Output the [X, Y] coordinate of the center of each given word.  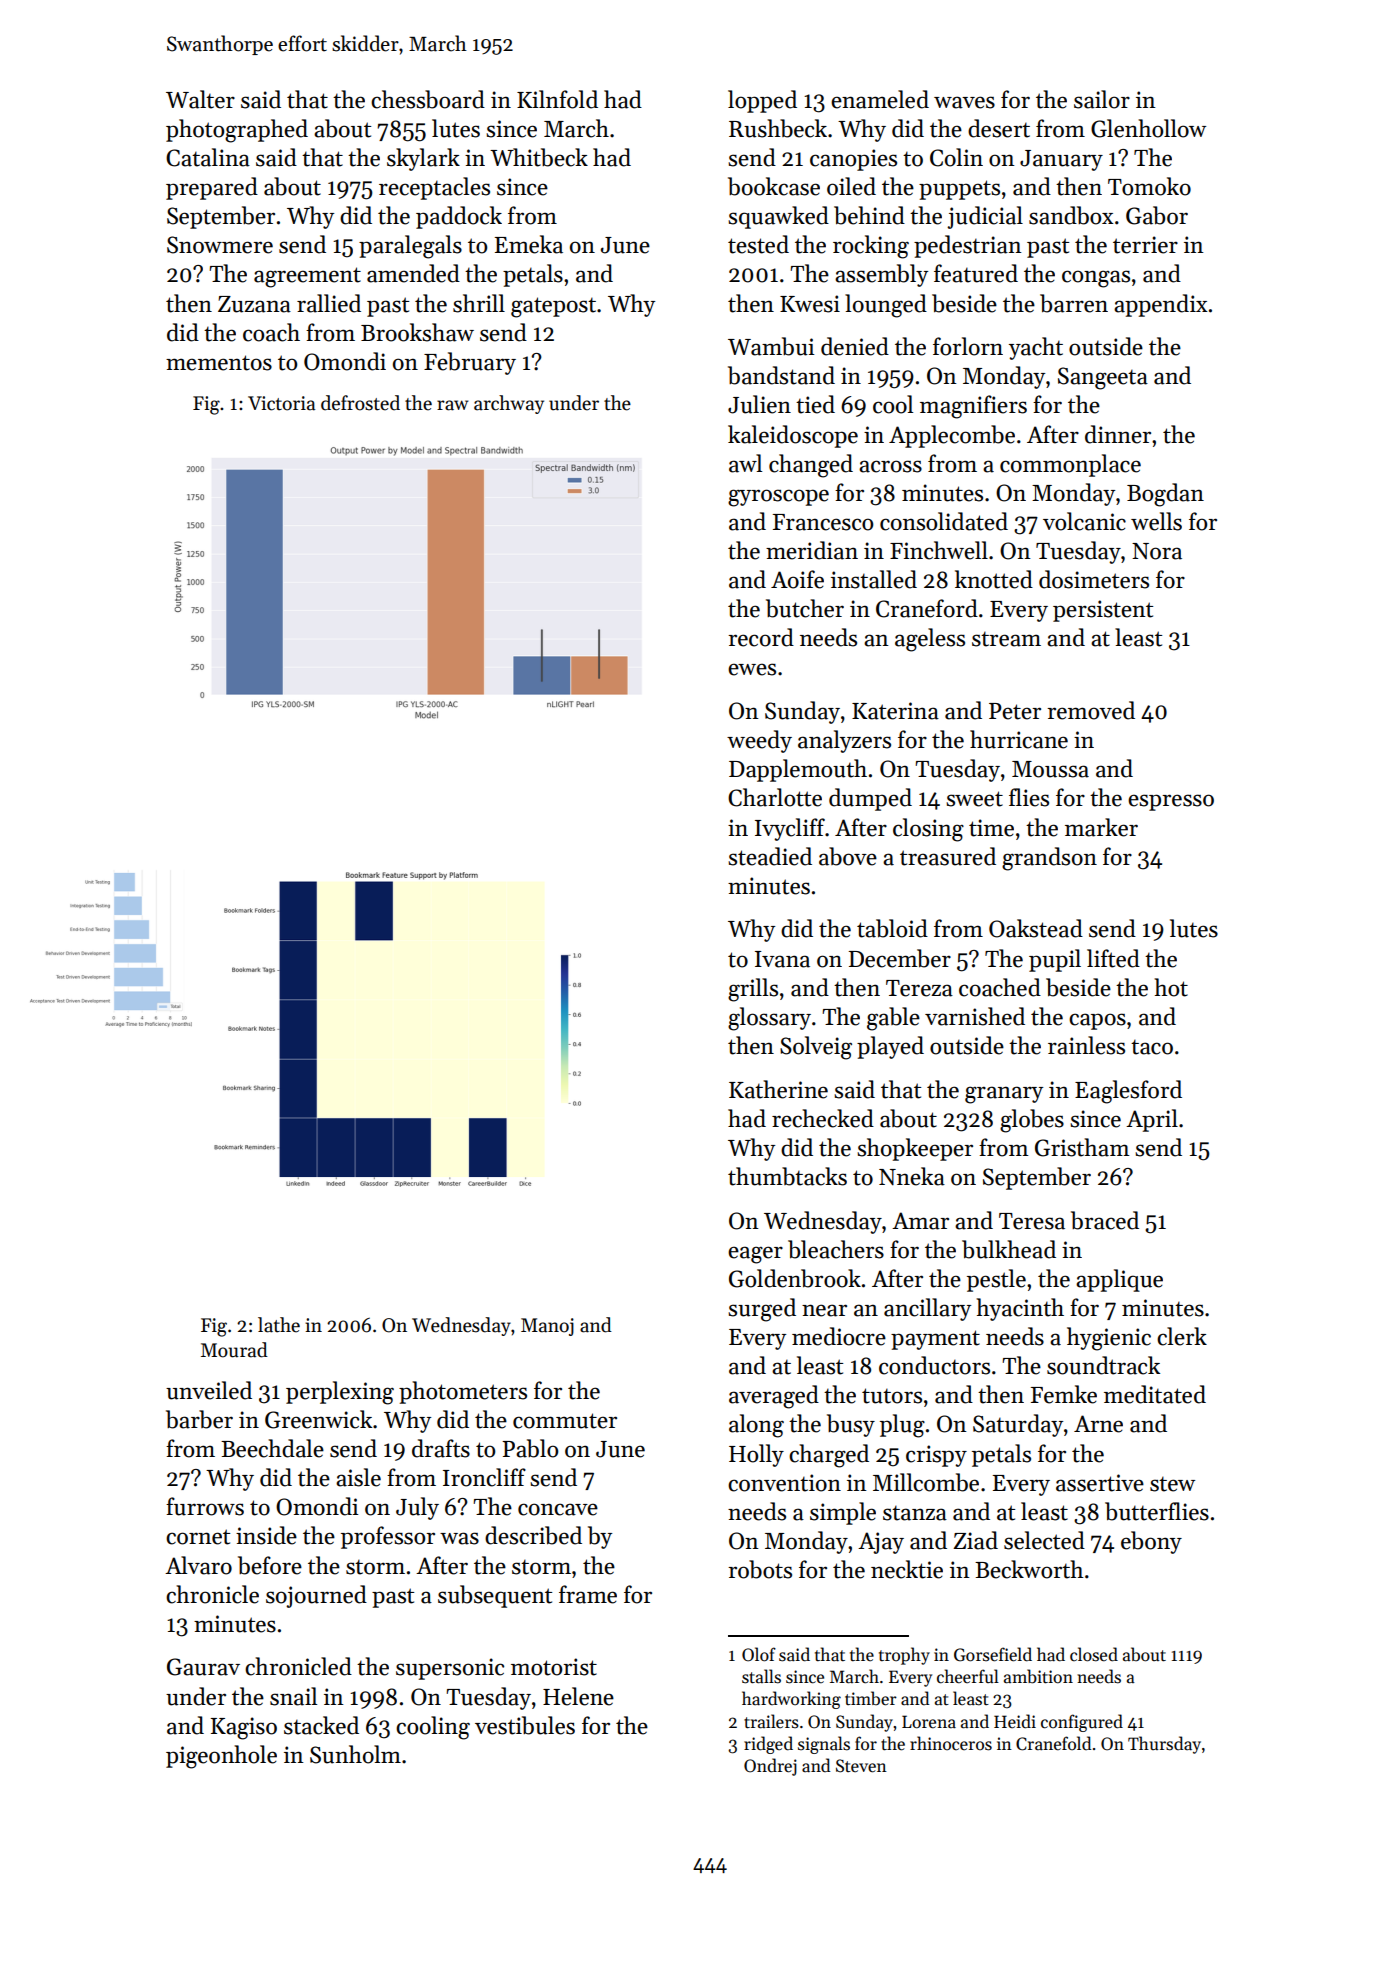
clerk [1182, 1336]
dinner [1118, 434]
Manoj [547, 1327]
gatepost [553, 307]
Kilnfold [557, 99]
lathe [279, 1325]
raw [453, 405]
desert [999, 128]
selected [1044, 1540]
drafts [441, 1448]
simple [843, 1513]
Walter [200, 99]
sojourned [316, 1596]
